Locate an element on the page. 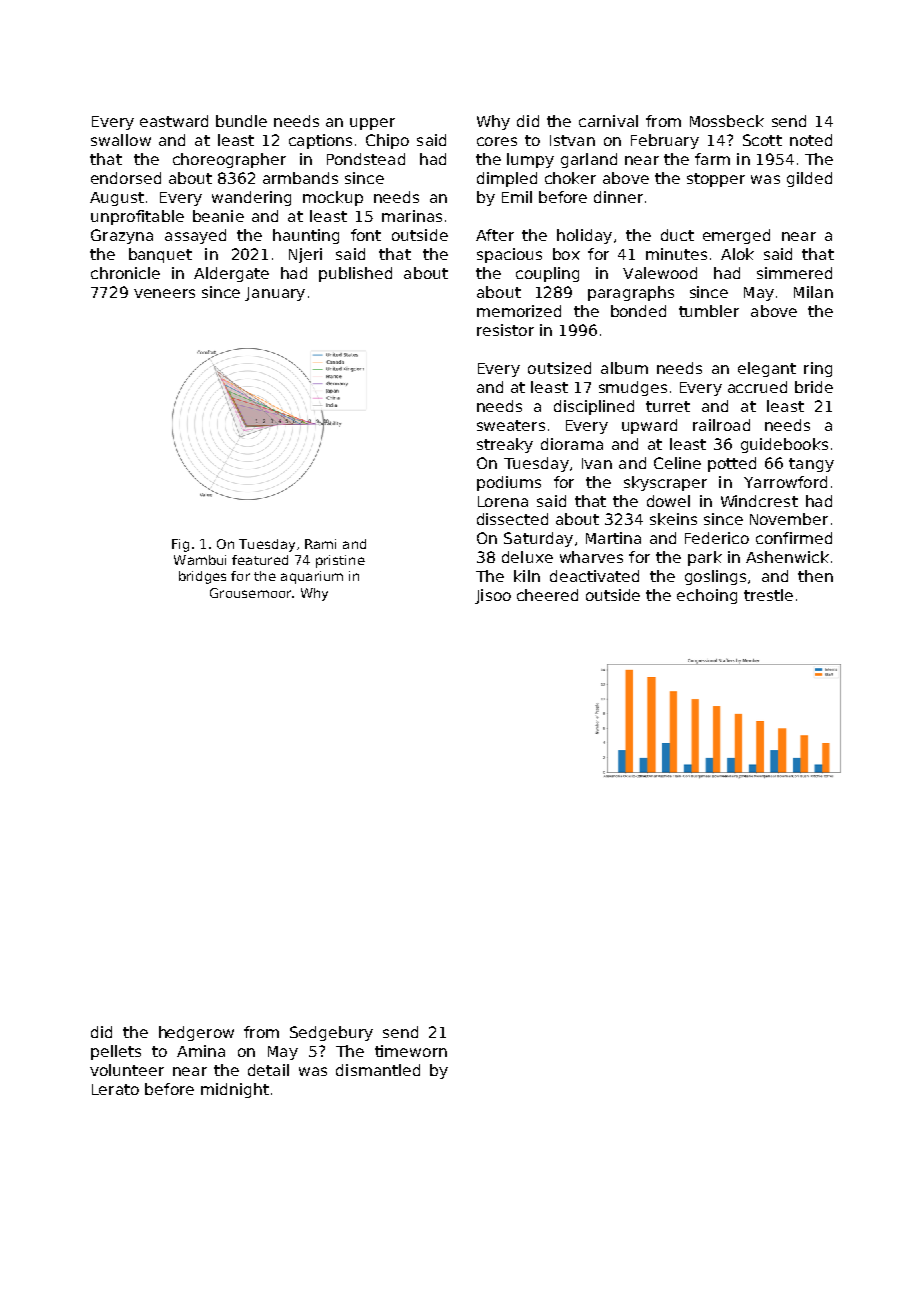  timeworn is located at coordinates (411, 1051).
